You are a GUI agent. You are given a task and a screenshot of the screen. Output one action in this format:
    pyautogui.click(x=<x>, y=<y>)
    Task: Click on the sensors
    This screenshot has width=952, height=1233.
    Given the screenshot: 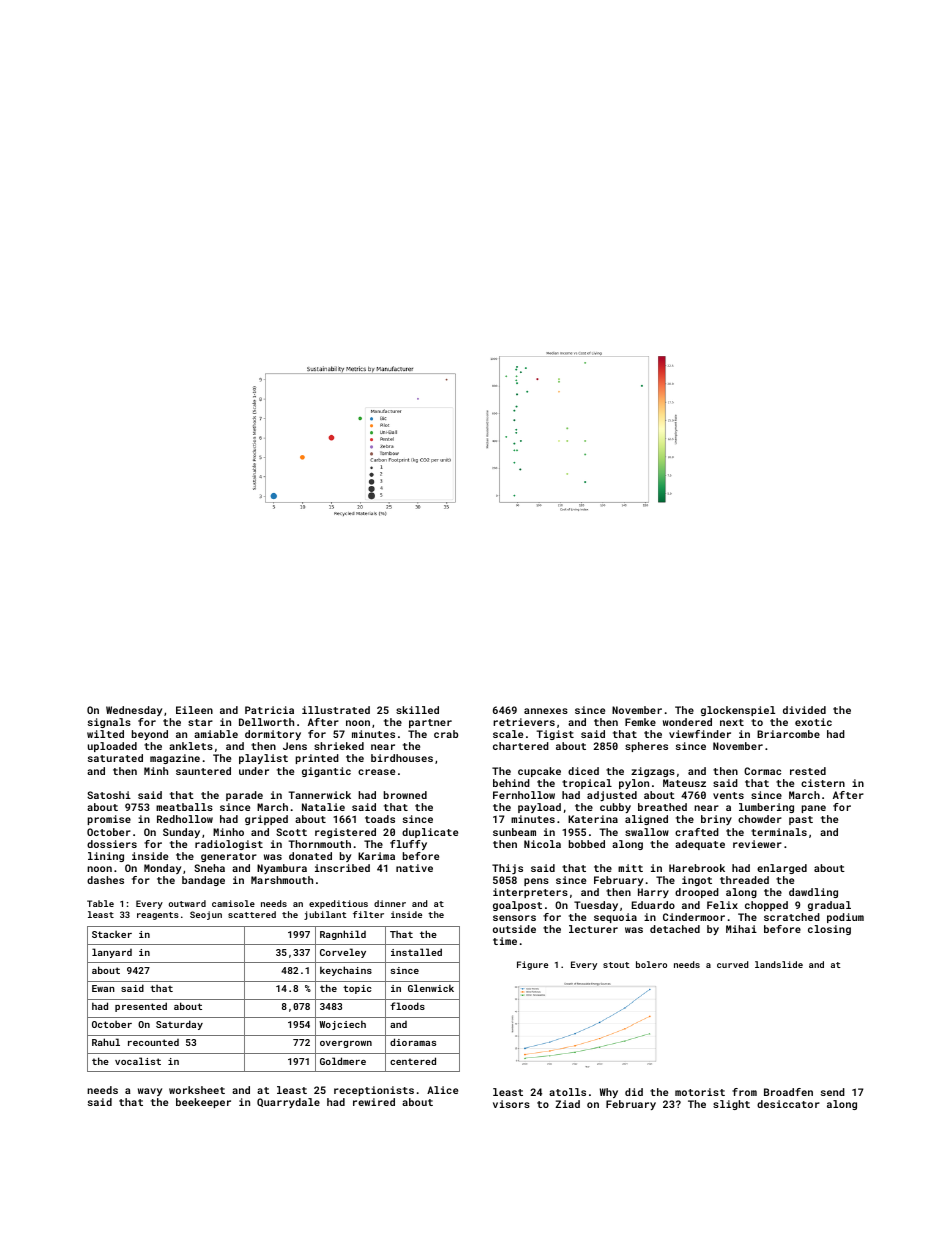 What is the action you would take?
    pyautogui.click(x=514, y=918)
